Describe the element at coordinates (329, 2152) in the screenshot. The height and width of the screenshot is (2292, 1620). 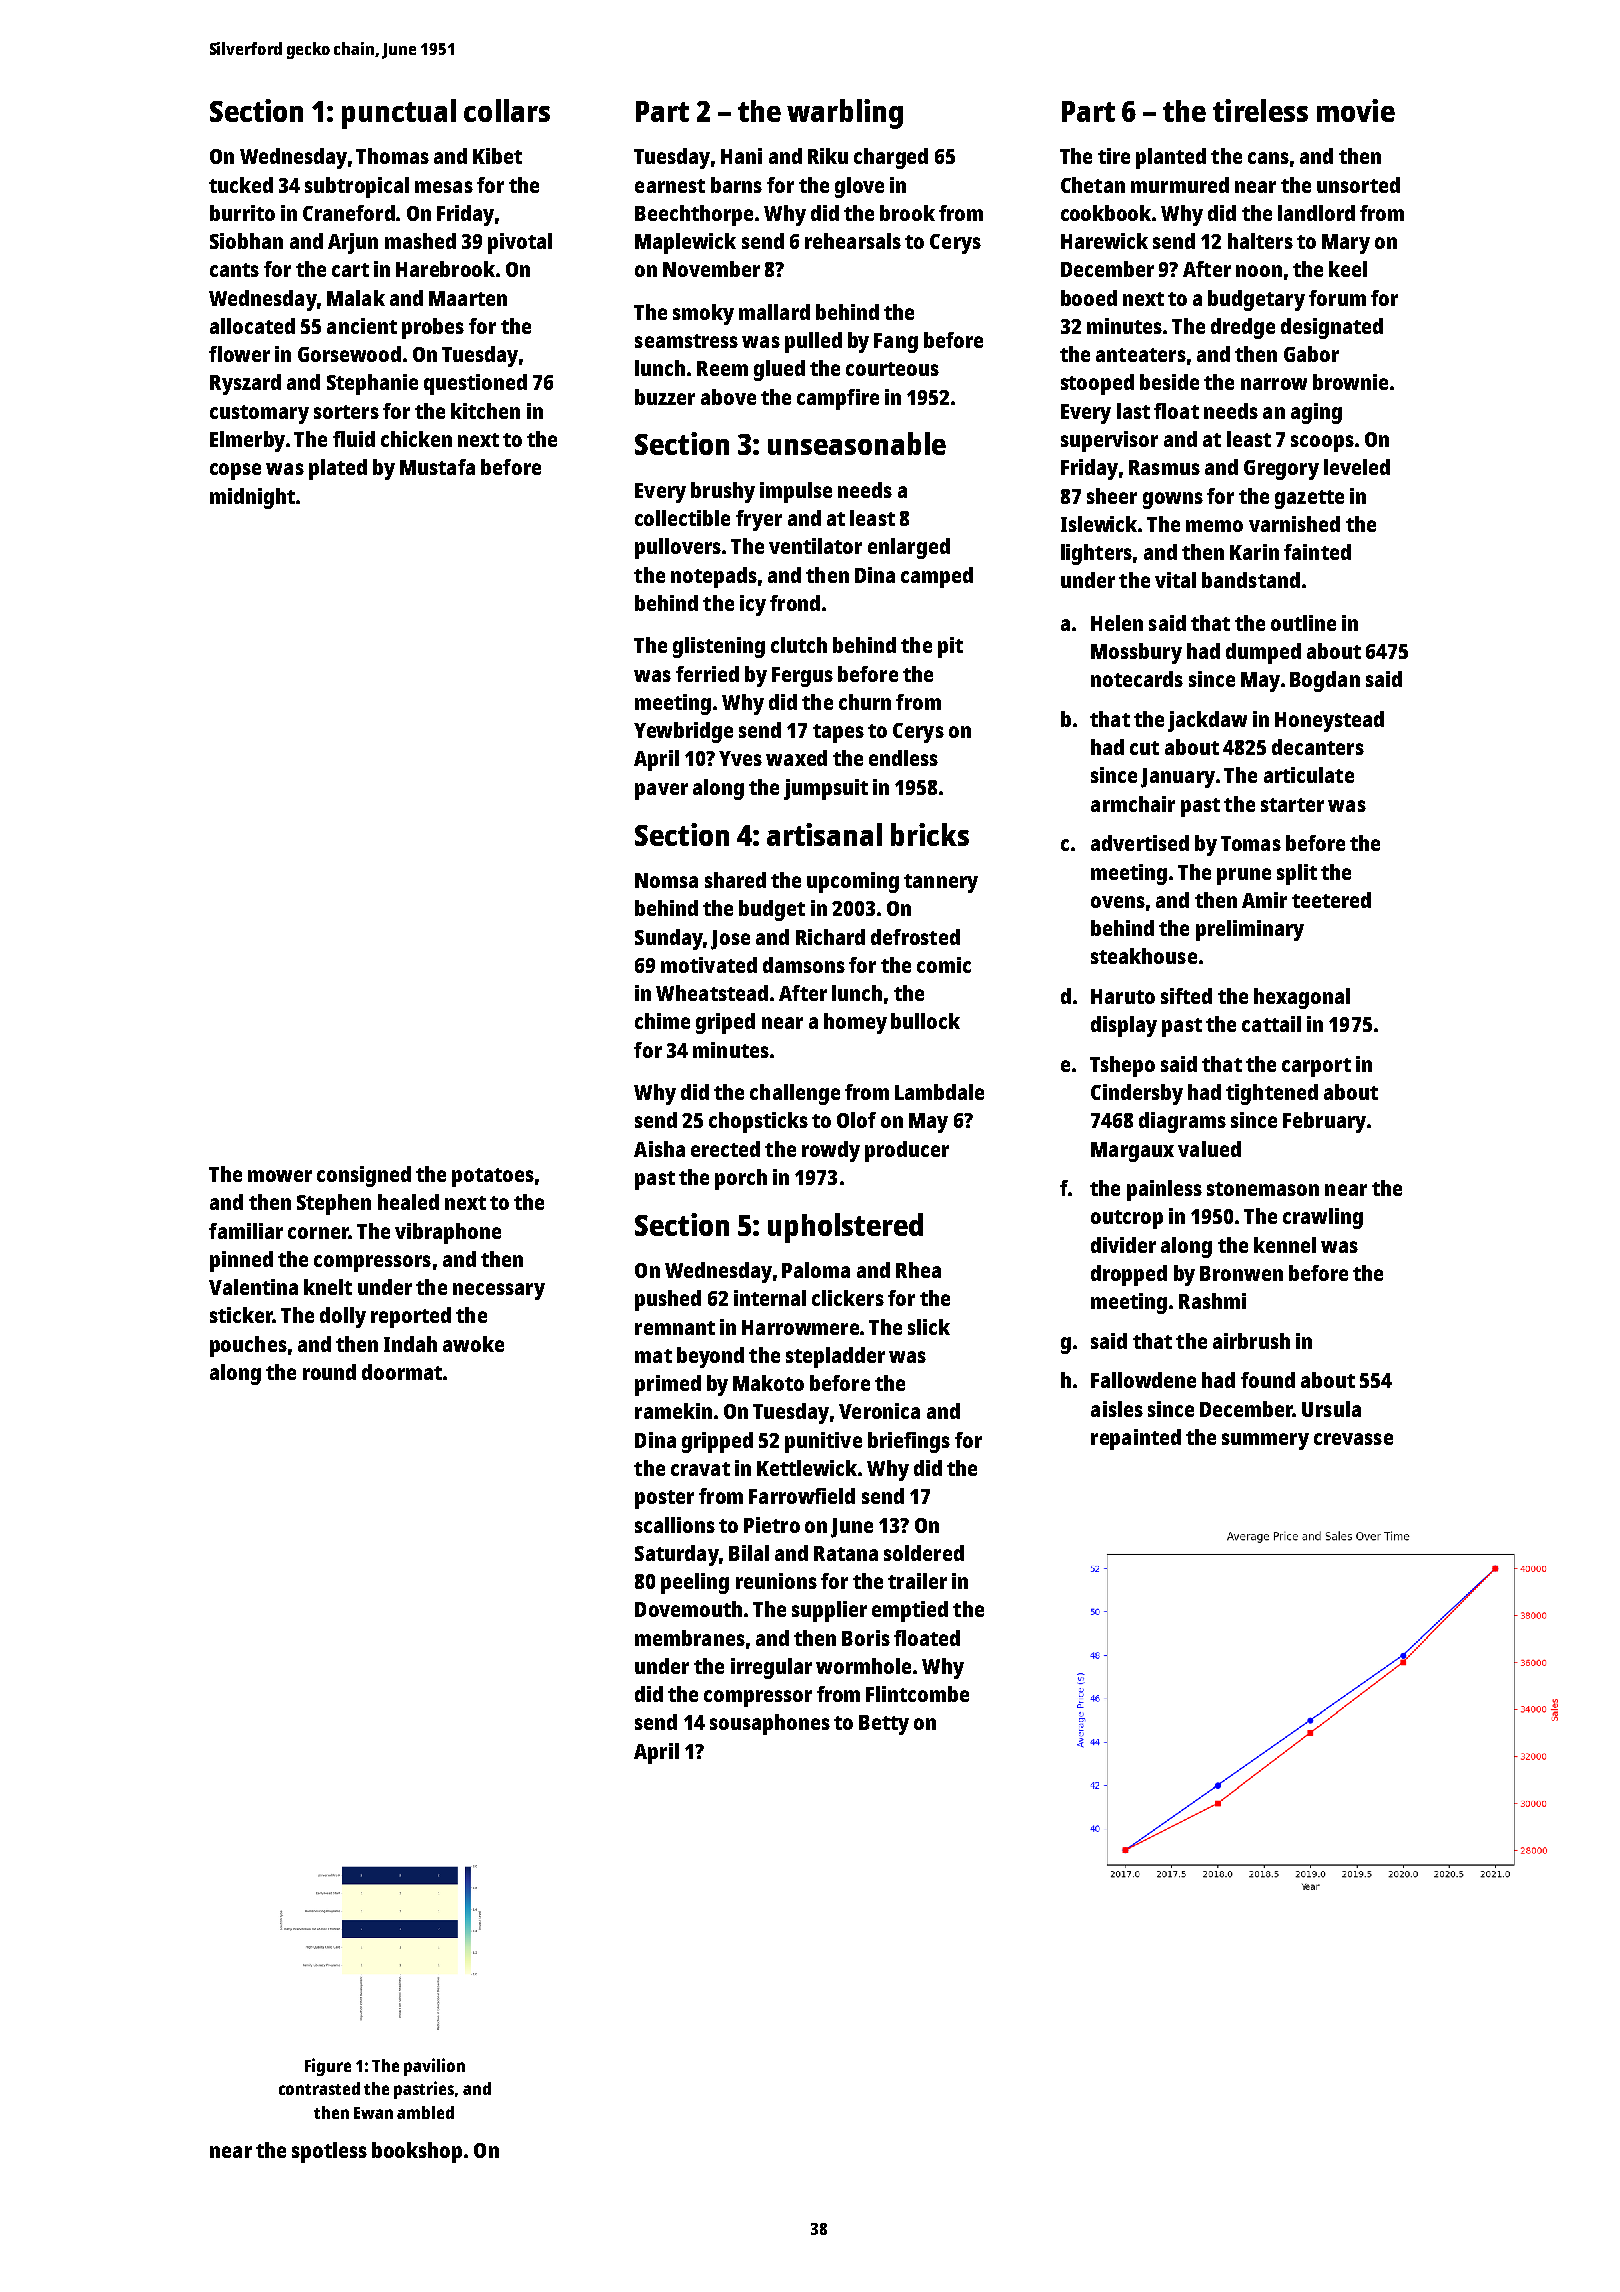
I see `spotless` at that location.
